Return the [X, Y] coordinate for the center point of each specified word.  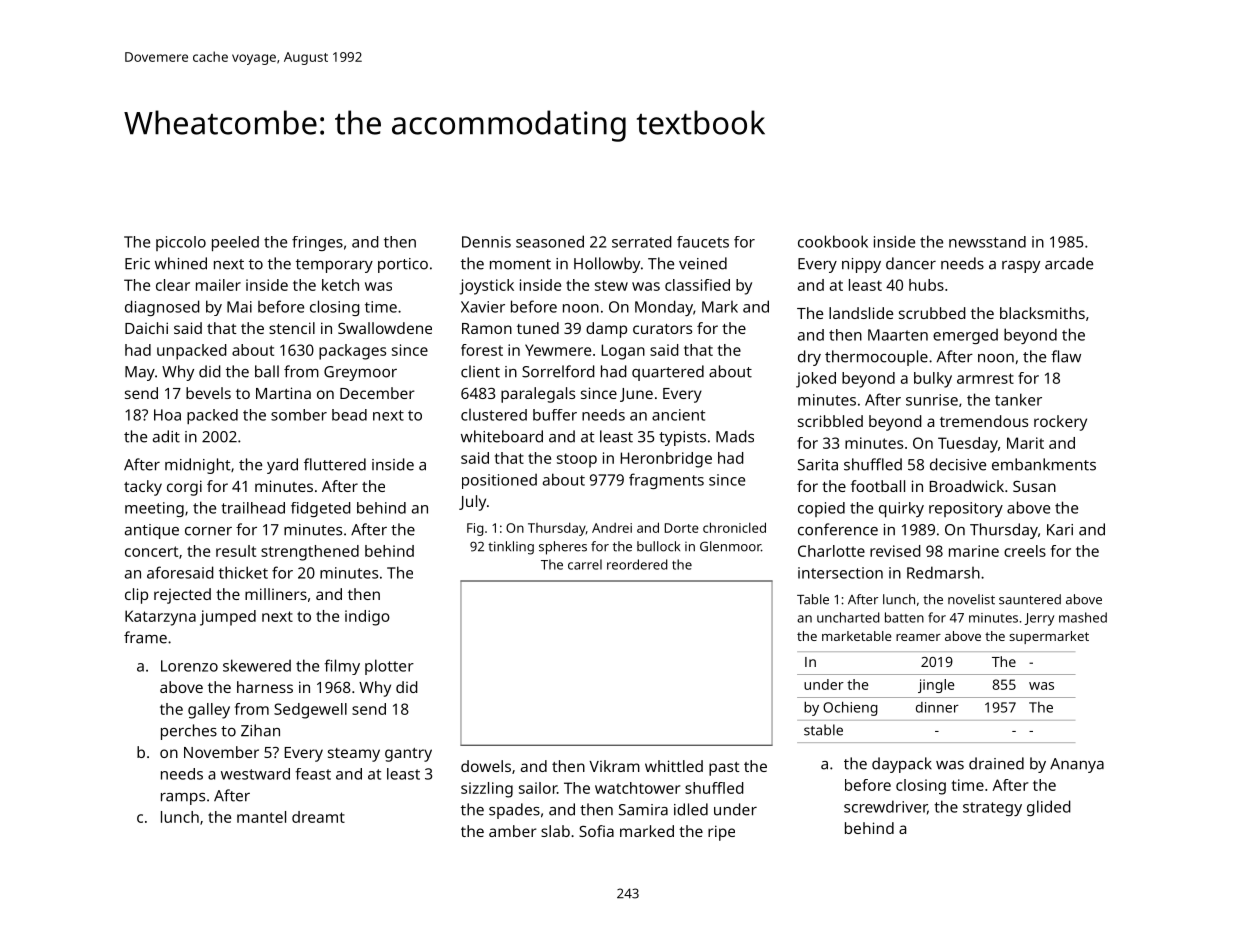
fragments [666, 481]
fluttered [335, 464]
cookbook [833, 241]
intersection [840, 573]
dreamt [318, 817]
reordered [637, 564]
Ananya [1077, 765]
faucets [703, 242]
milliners [276, 594]
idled [691, 809]
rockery [1060, 423]
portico [403, 265]
